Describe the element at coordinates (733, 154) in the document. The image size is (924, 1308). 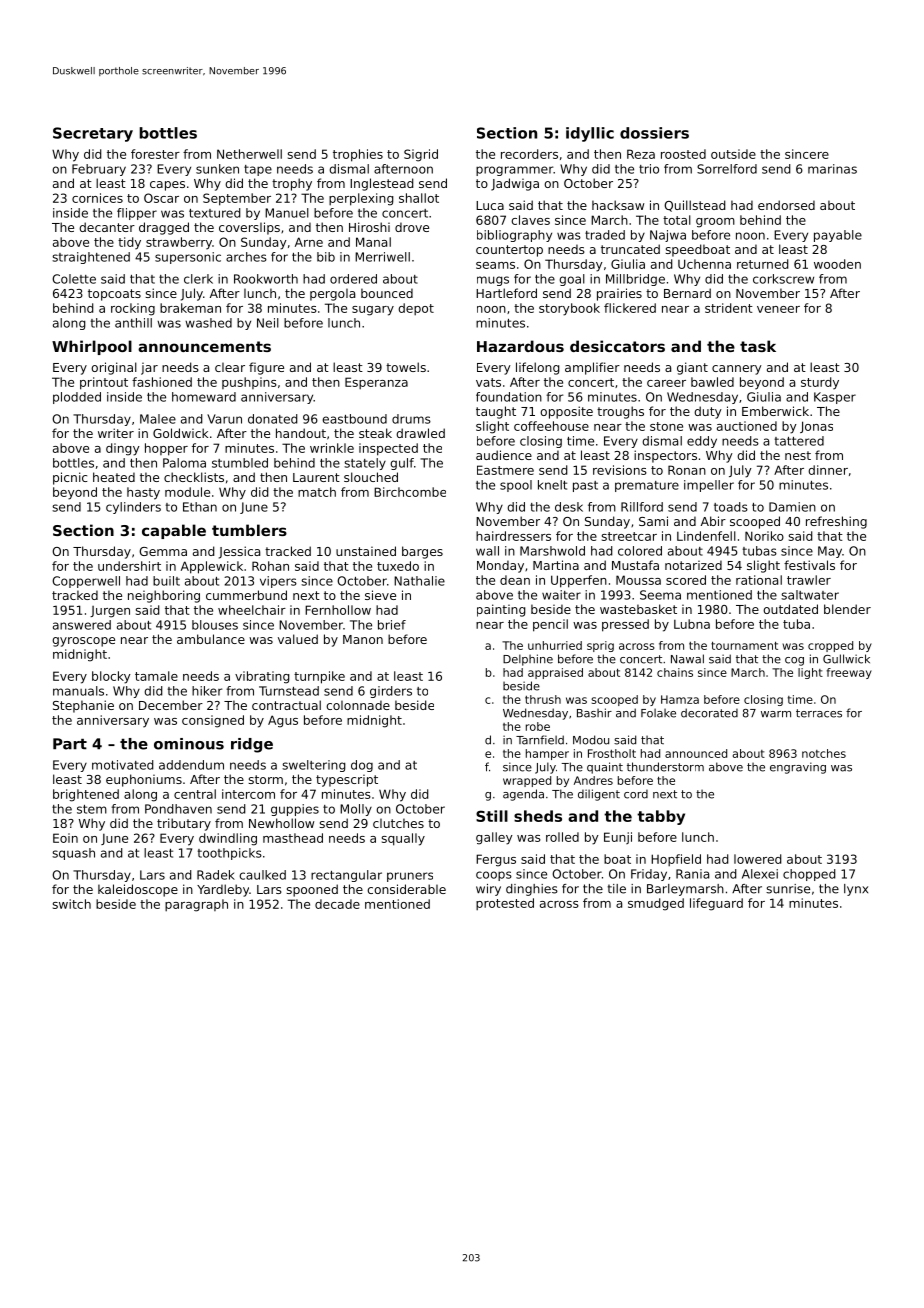
I see `outside` at that location.
